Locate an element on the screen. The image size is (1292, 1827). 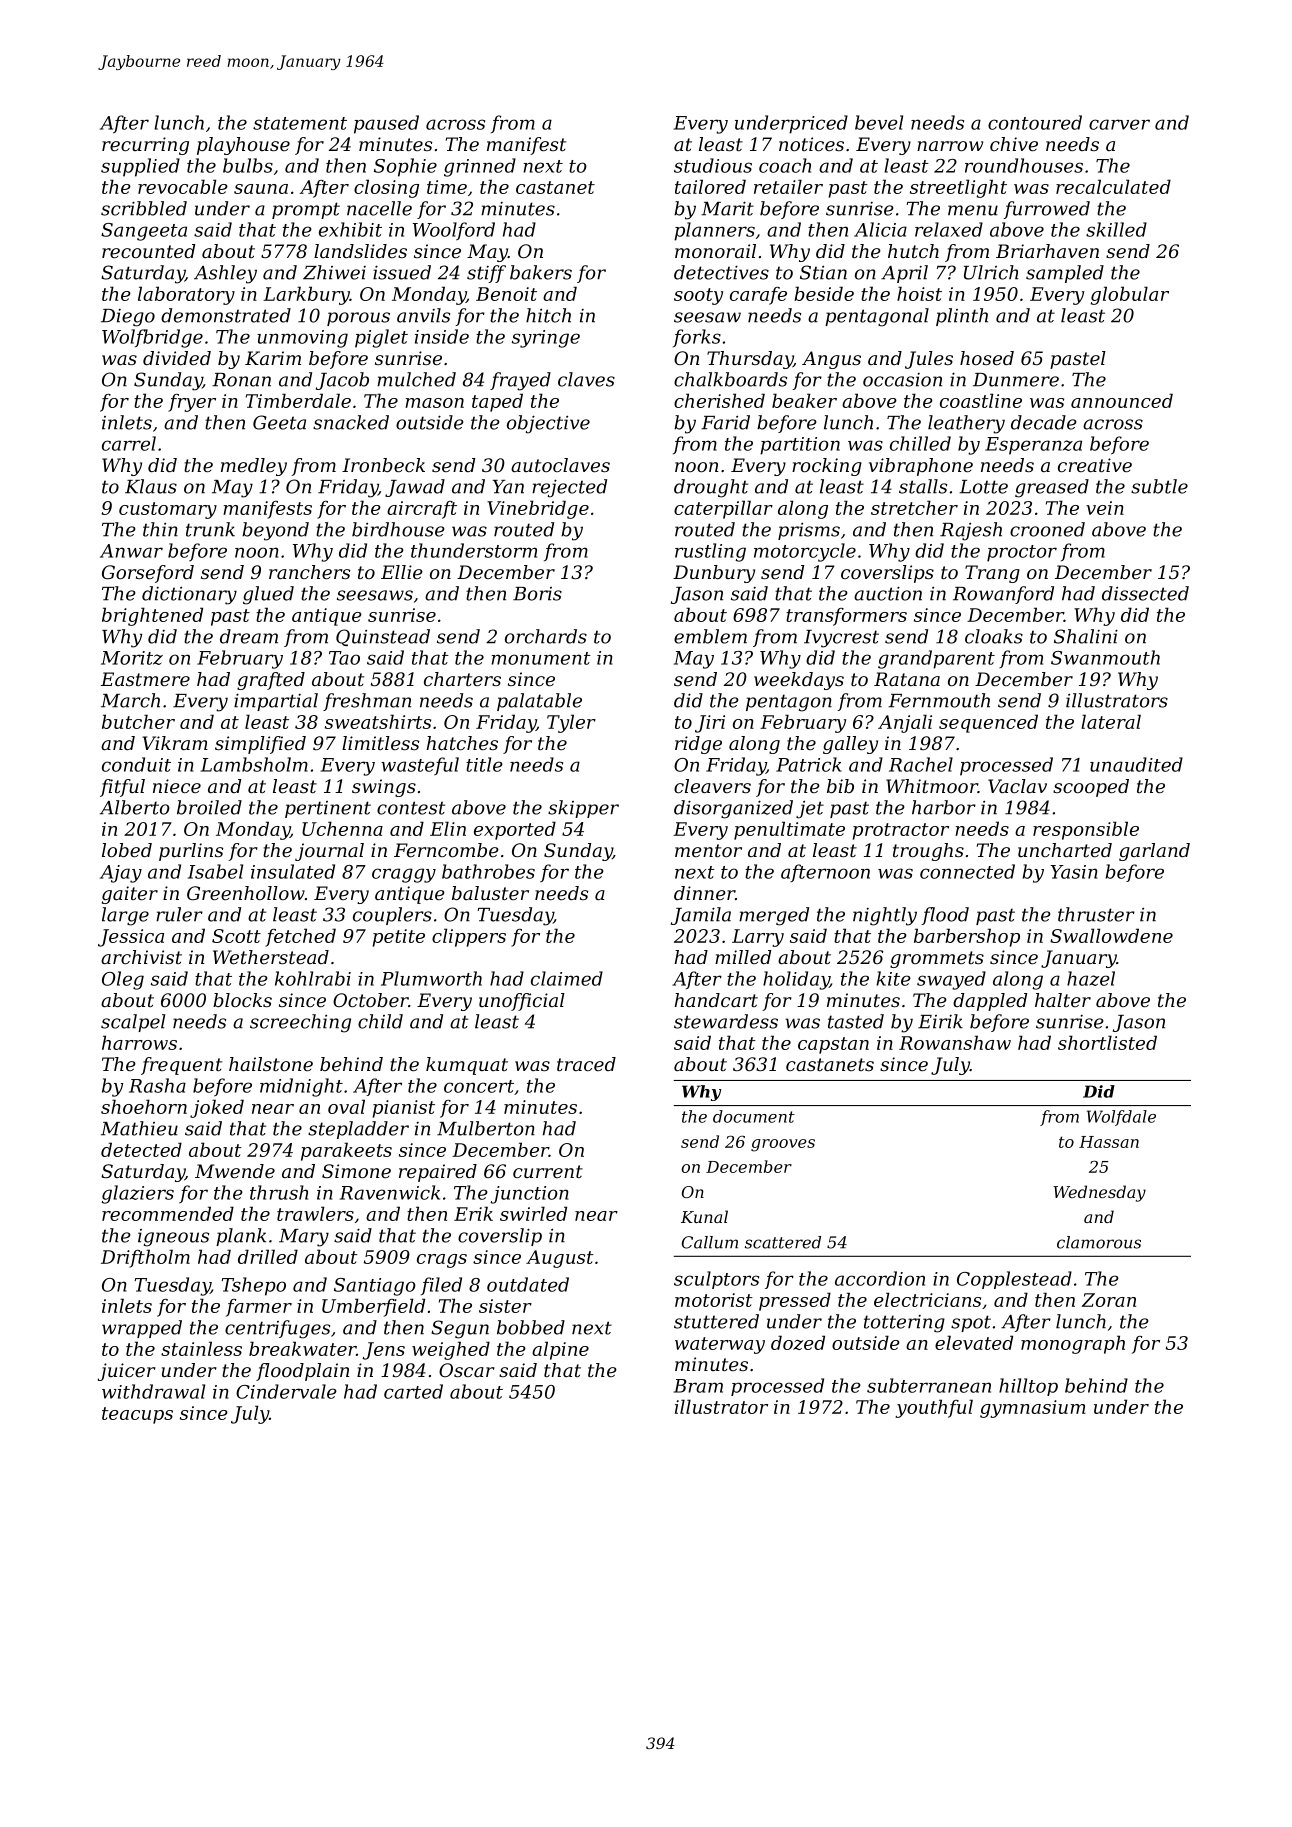
gymnasium is located at coordinates (1033, 1409).
